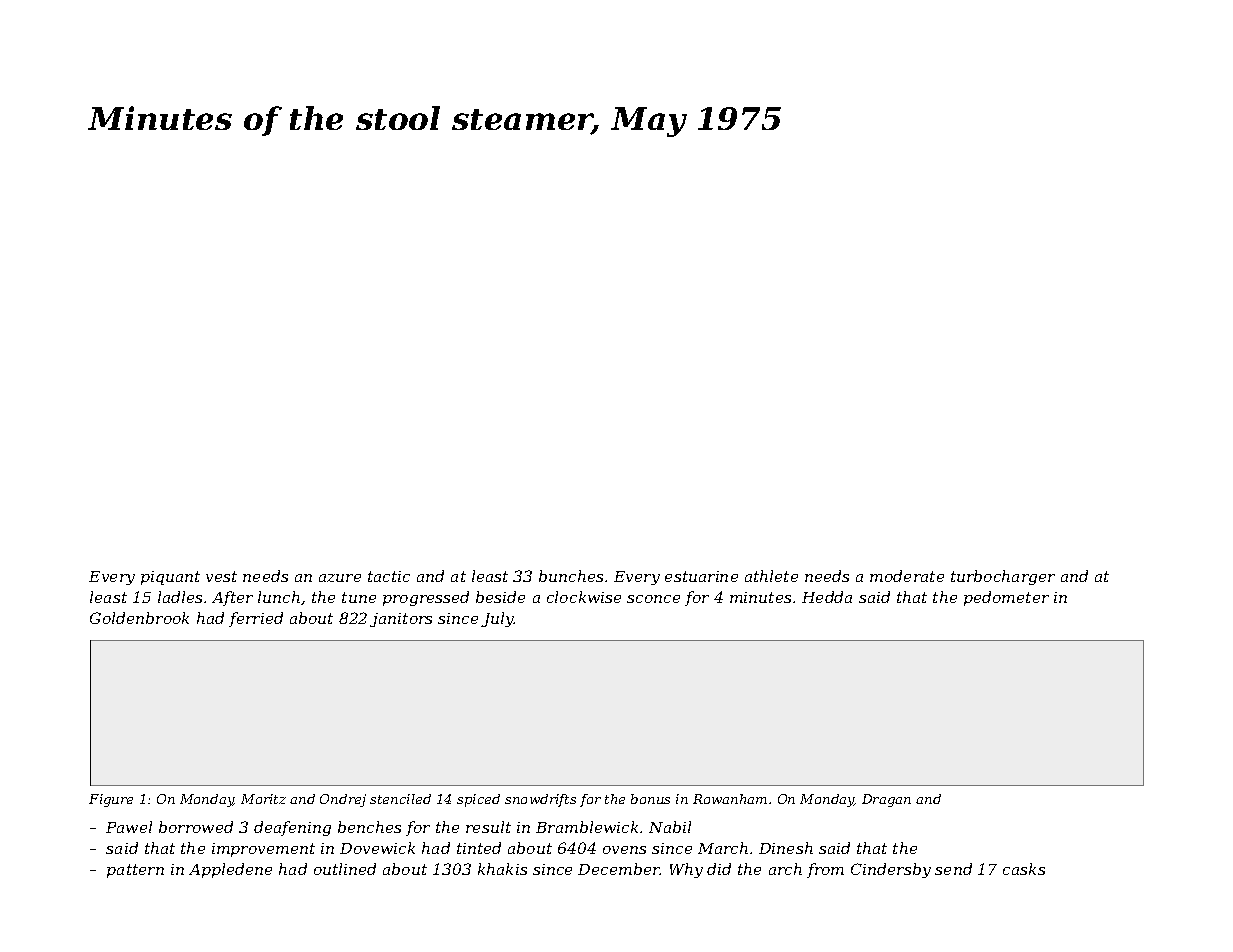 Image resolution: width=1233 pixels, height=952 pixels. What do you see at coordinates (135, 871) in the image?
I see `pattern` at bounding box center [135, 871].
